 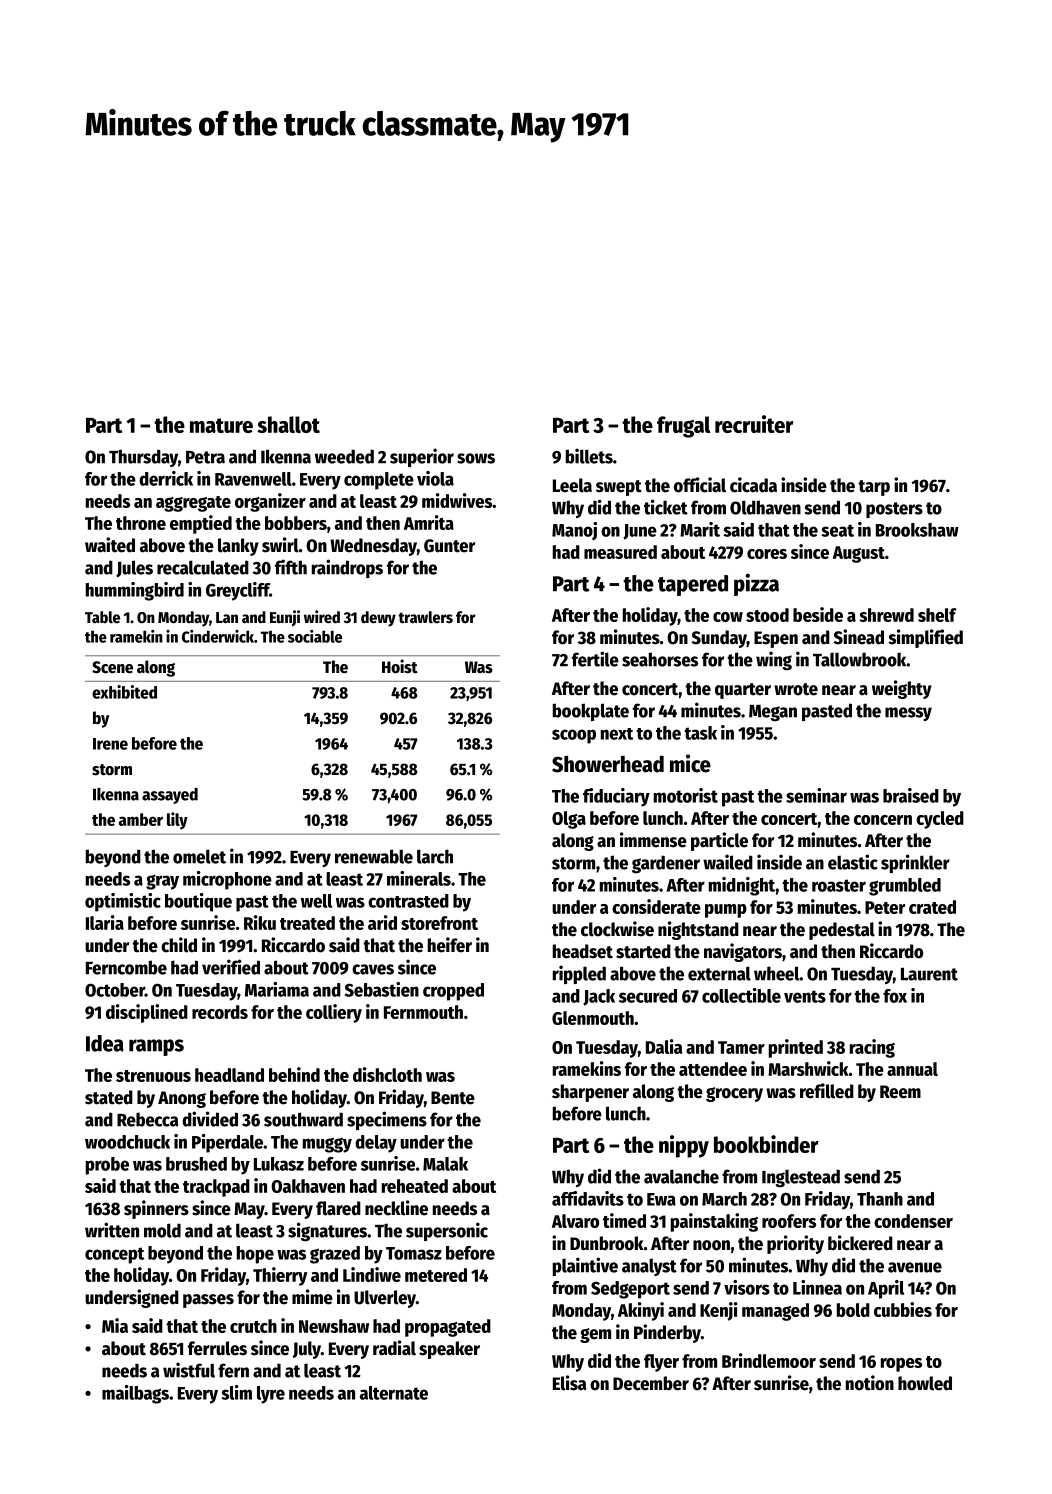 I want to click on Petra, so click(x=205, y=457).
